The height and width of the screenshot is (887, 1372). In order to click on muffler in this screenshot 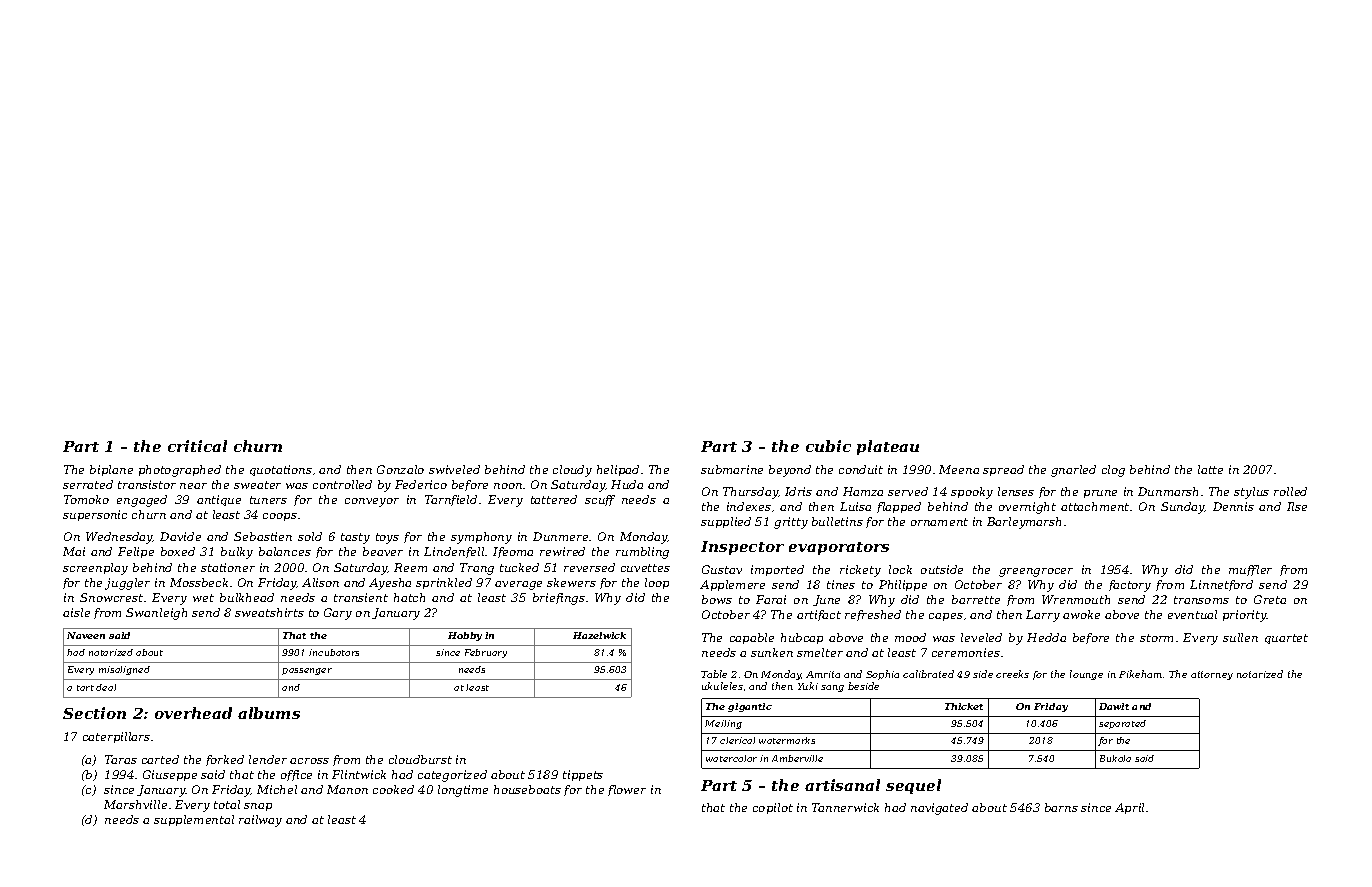, I will do `click(1250, 570)`.
